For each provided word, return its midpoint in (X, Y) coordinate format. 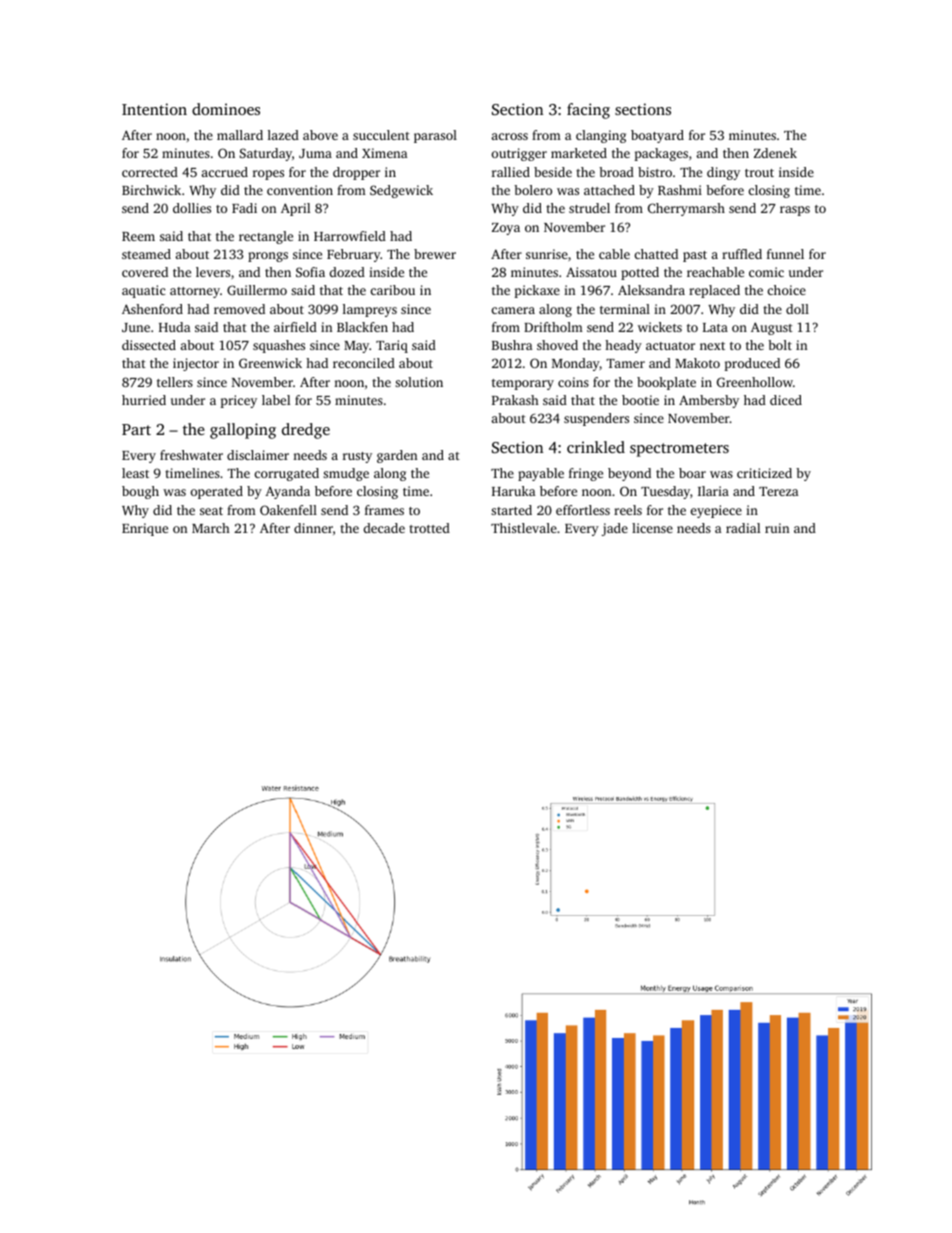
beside (553, 172)
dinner (313, 528)
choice (787, 290)
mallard (240, 135)
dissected (149, 345)
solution (419, 382)
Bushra (512, 345)
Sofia (310, 272)
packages (661, 154)
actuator (670, 346)
